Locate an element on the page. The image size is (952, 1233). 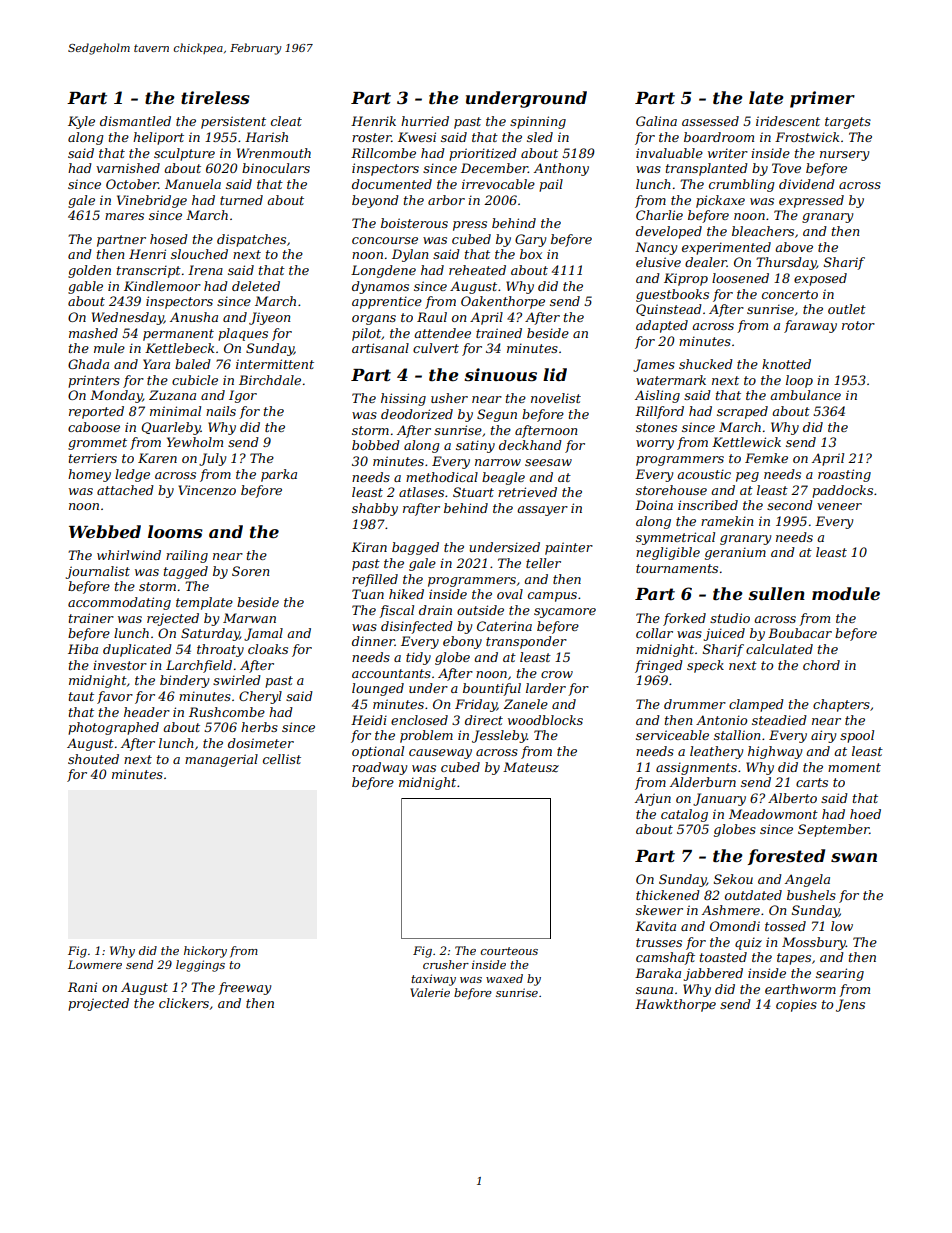
cleat is located at coordinates (286, 121).
